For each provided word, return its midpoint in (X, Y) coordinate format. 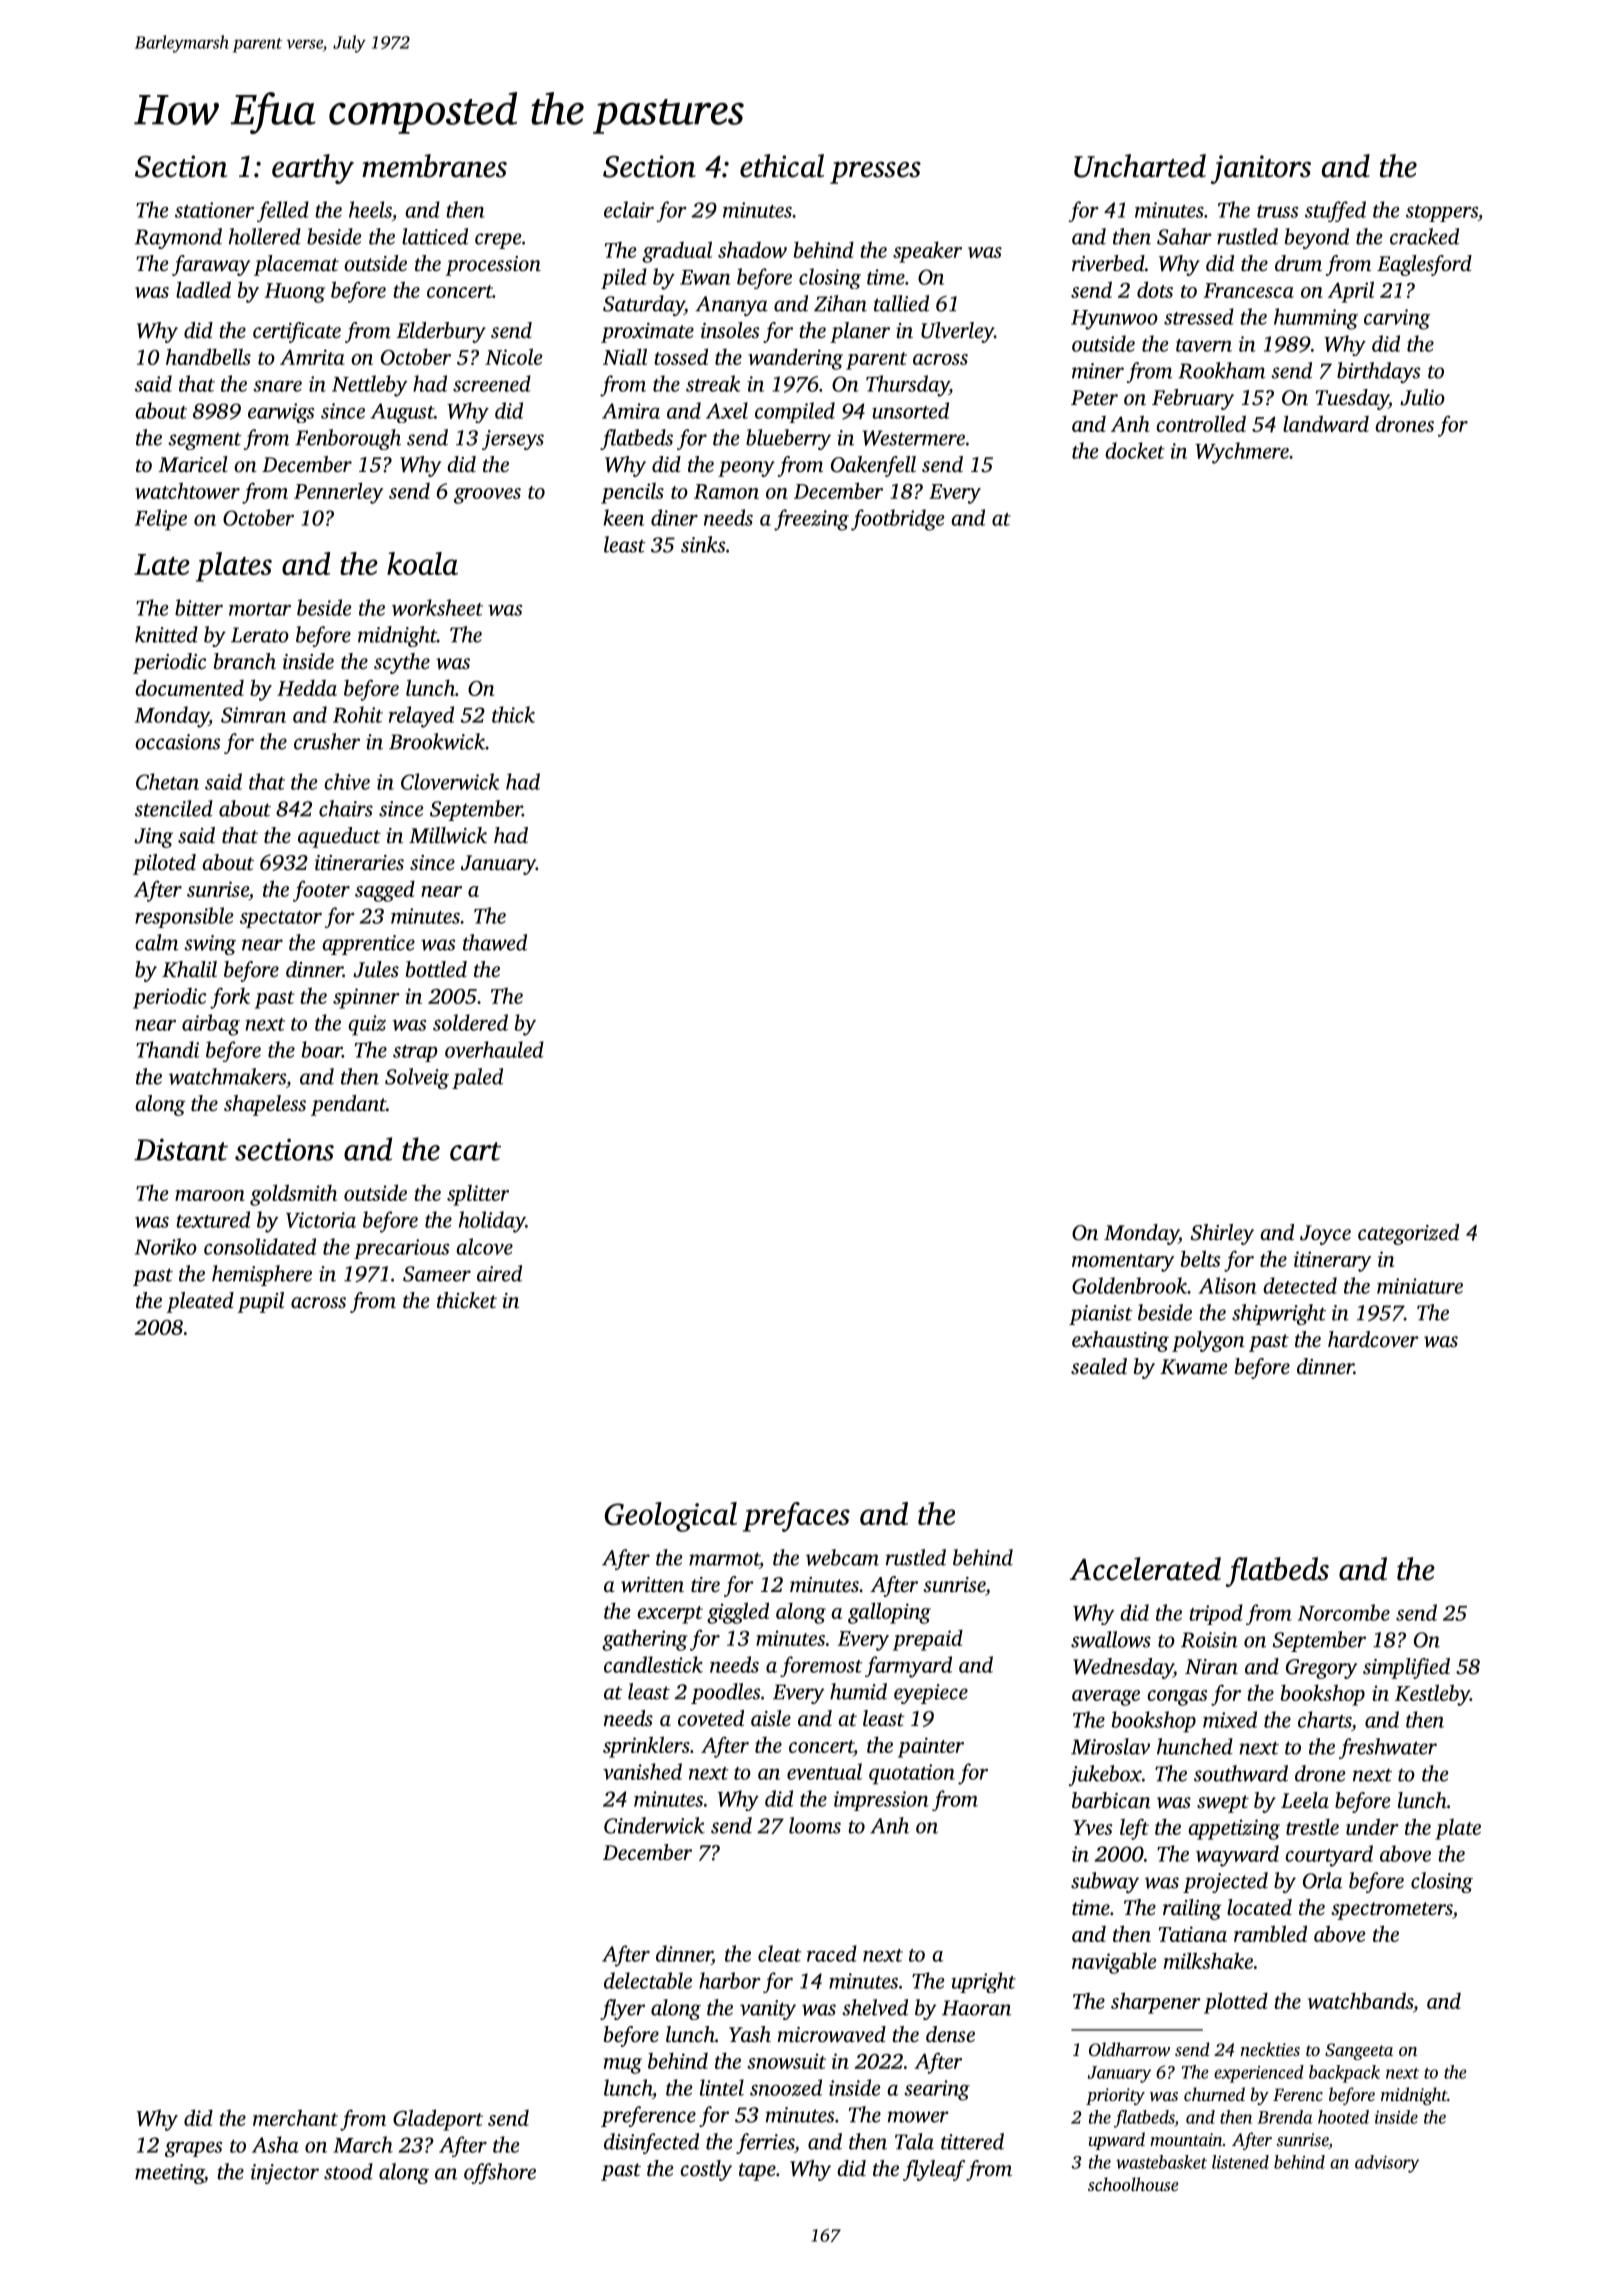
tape (757, 2172)
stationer (214, 210)
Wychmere (1242, 453)
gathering (645, 1640)
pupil (260, 1302)
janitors (1261, 169)
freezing (811, 520)
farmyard (908, 1667)
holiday (492, 1222)
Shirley (1222, 1234)
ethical (782, 166)
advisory (1387, 2164)
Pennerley (338, 493)
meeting (169, 2174)
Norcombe (1344, 1612)
